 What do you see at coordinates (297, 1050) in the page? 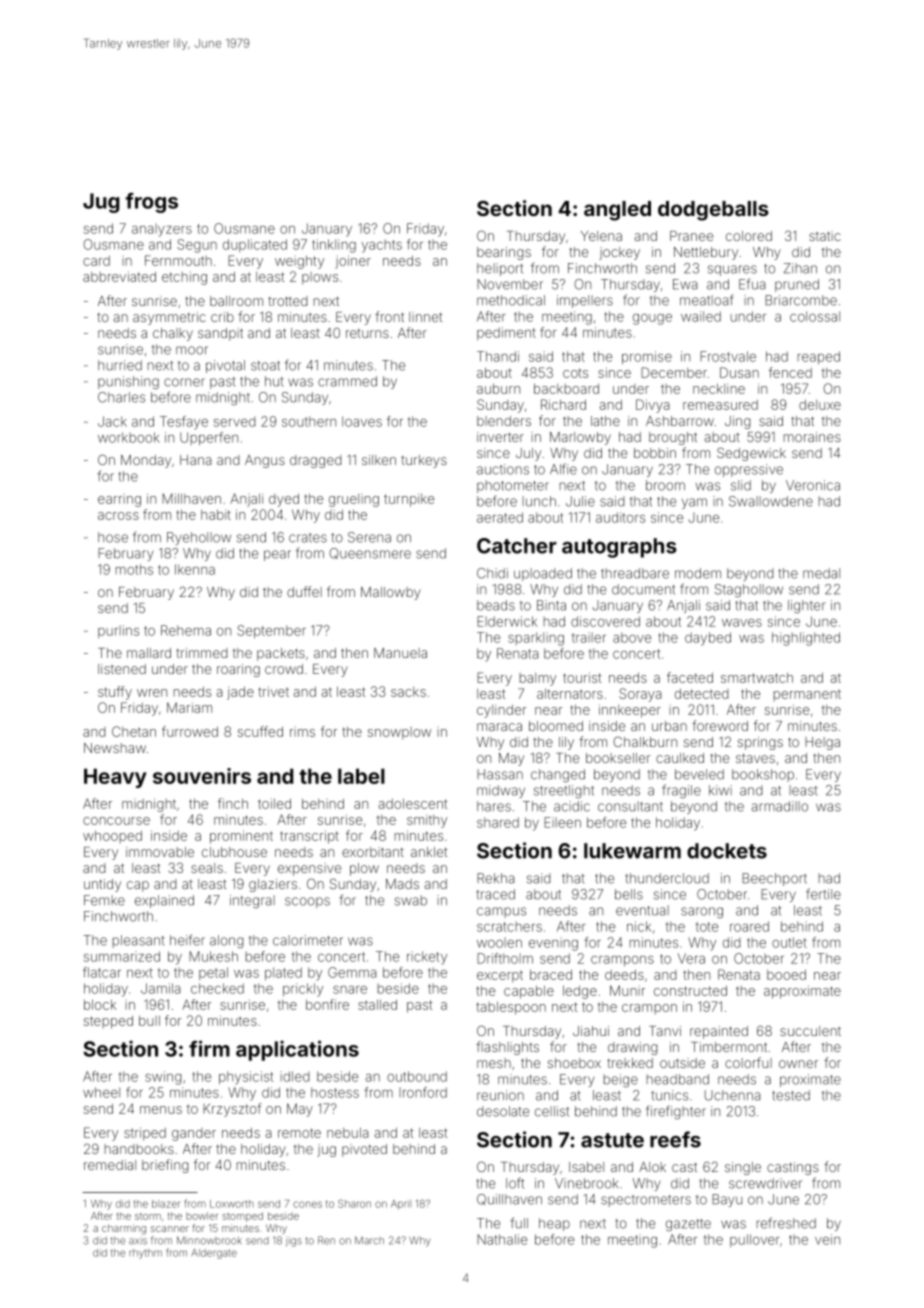
I see `applications` at bounding box center [297, 1050].
